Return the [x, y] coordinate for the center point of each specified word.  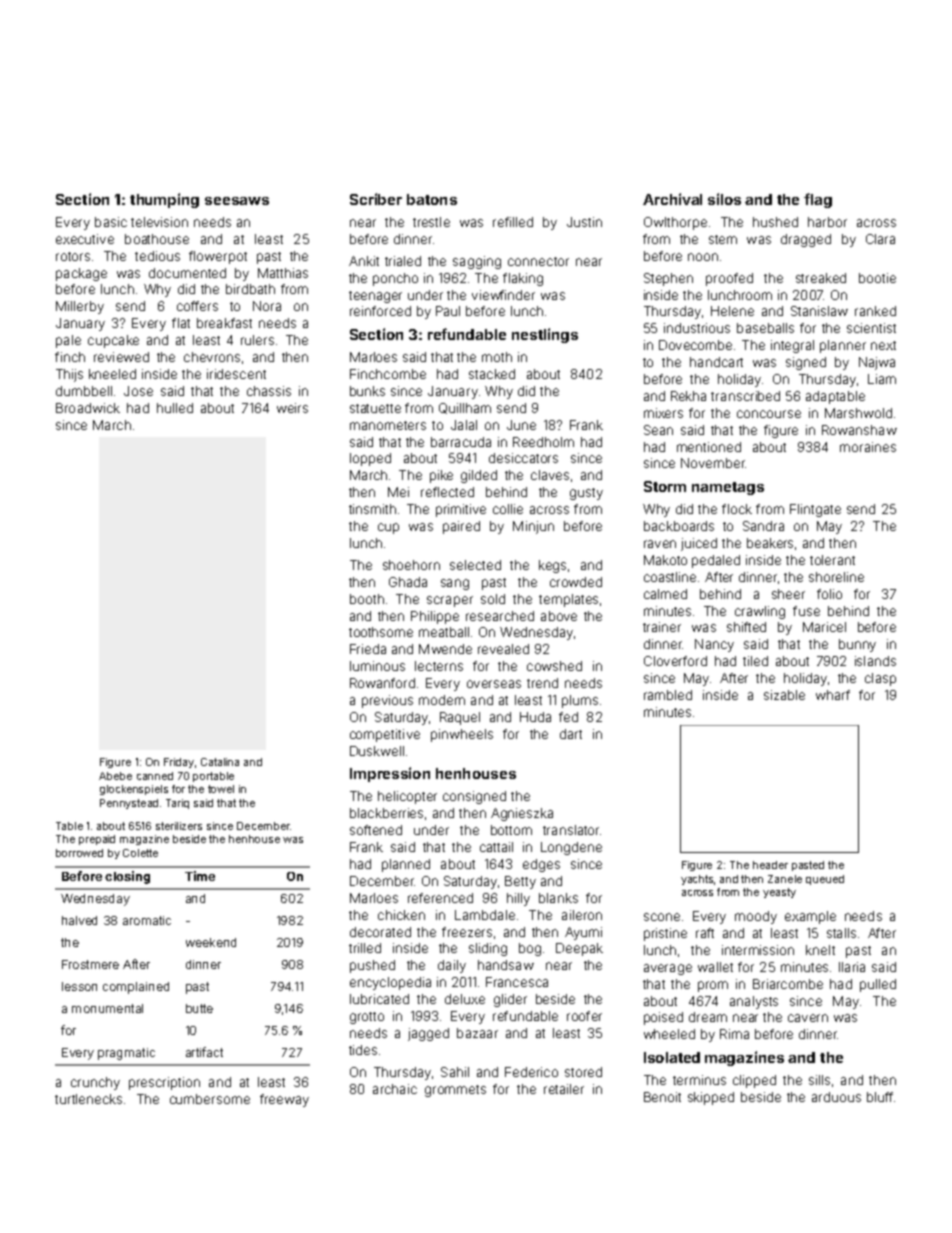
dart [571, 734]
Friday [179, 763]
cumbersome [210, 1099]
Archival [672, 199]
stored [583, 1072]
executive [85, 239]
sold [493, 599]
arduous [836, 1097]
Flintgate [815, 510]
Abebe [115, 776]
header [770, 865]
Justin [584, 222]
